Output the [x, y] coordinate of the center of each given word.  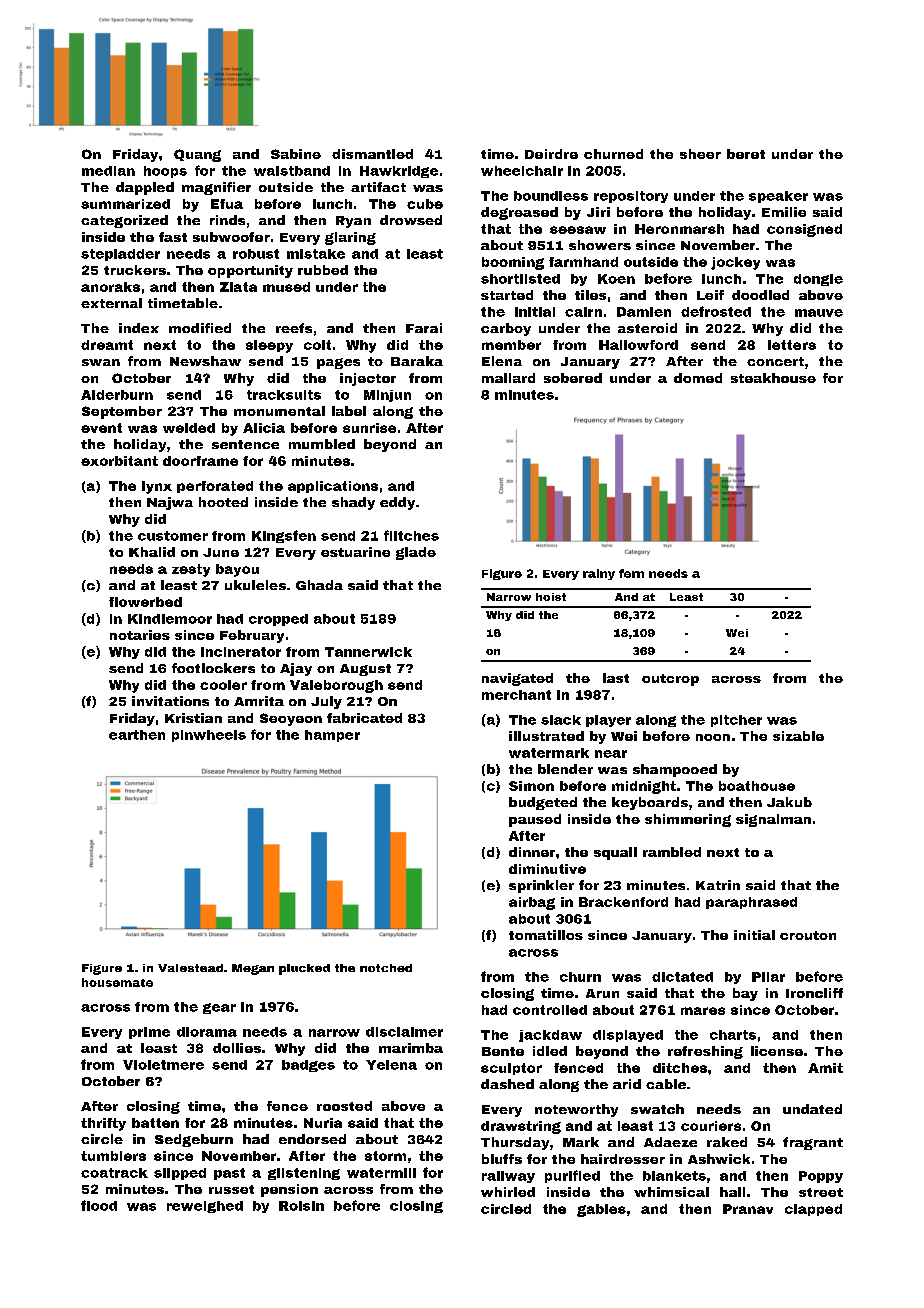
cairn [583, 312]
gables [601, 1210]
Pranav [748, 1209]
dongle [818, 280]
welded [189, 428]
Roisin [301, 1206]
